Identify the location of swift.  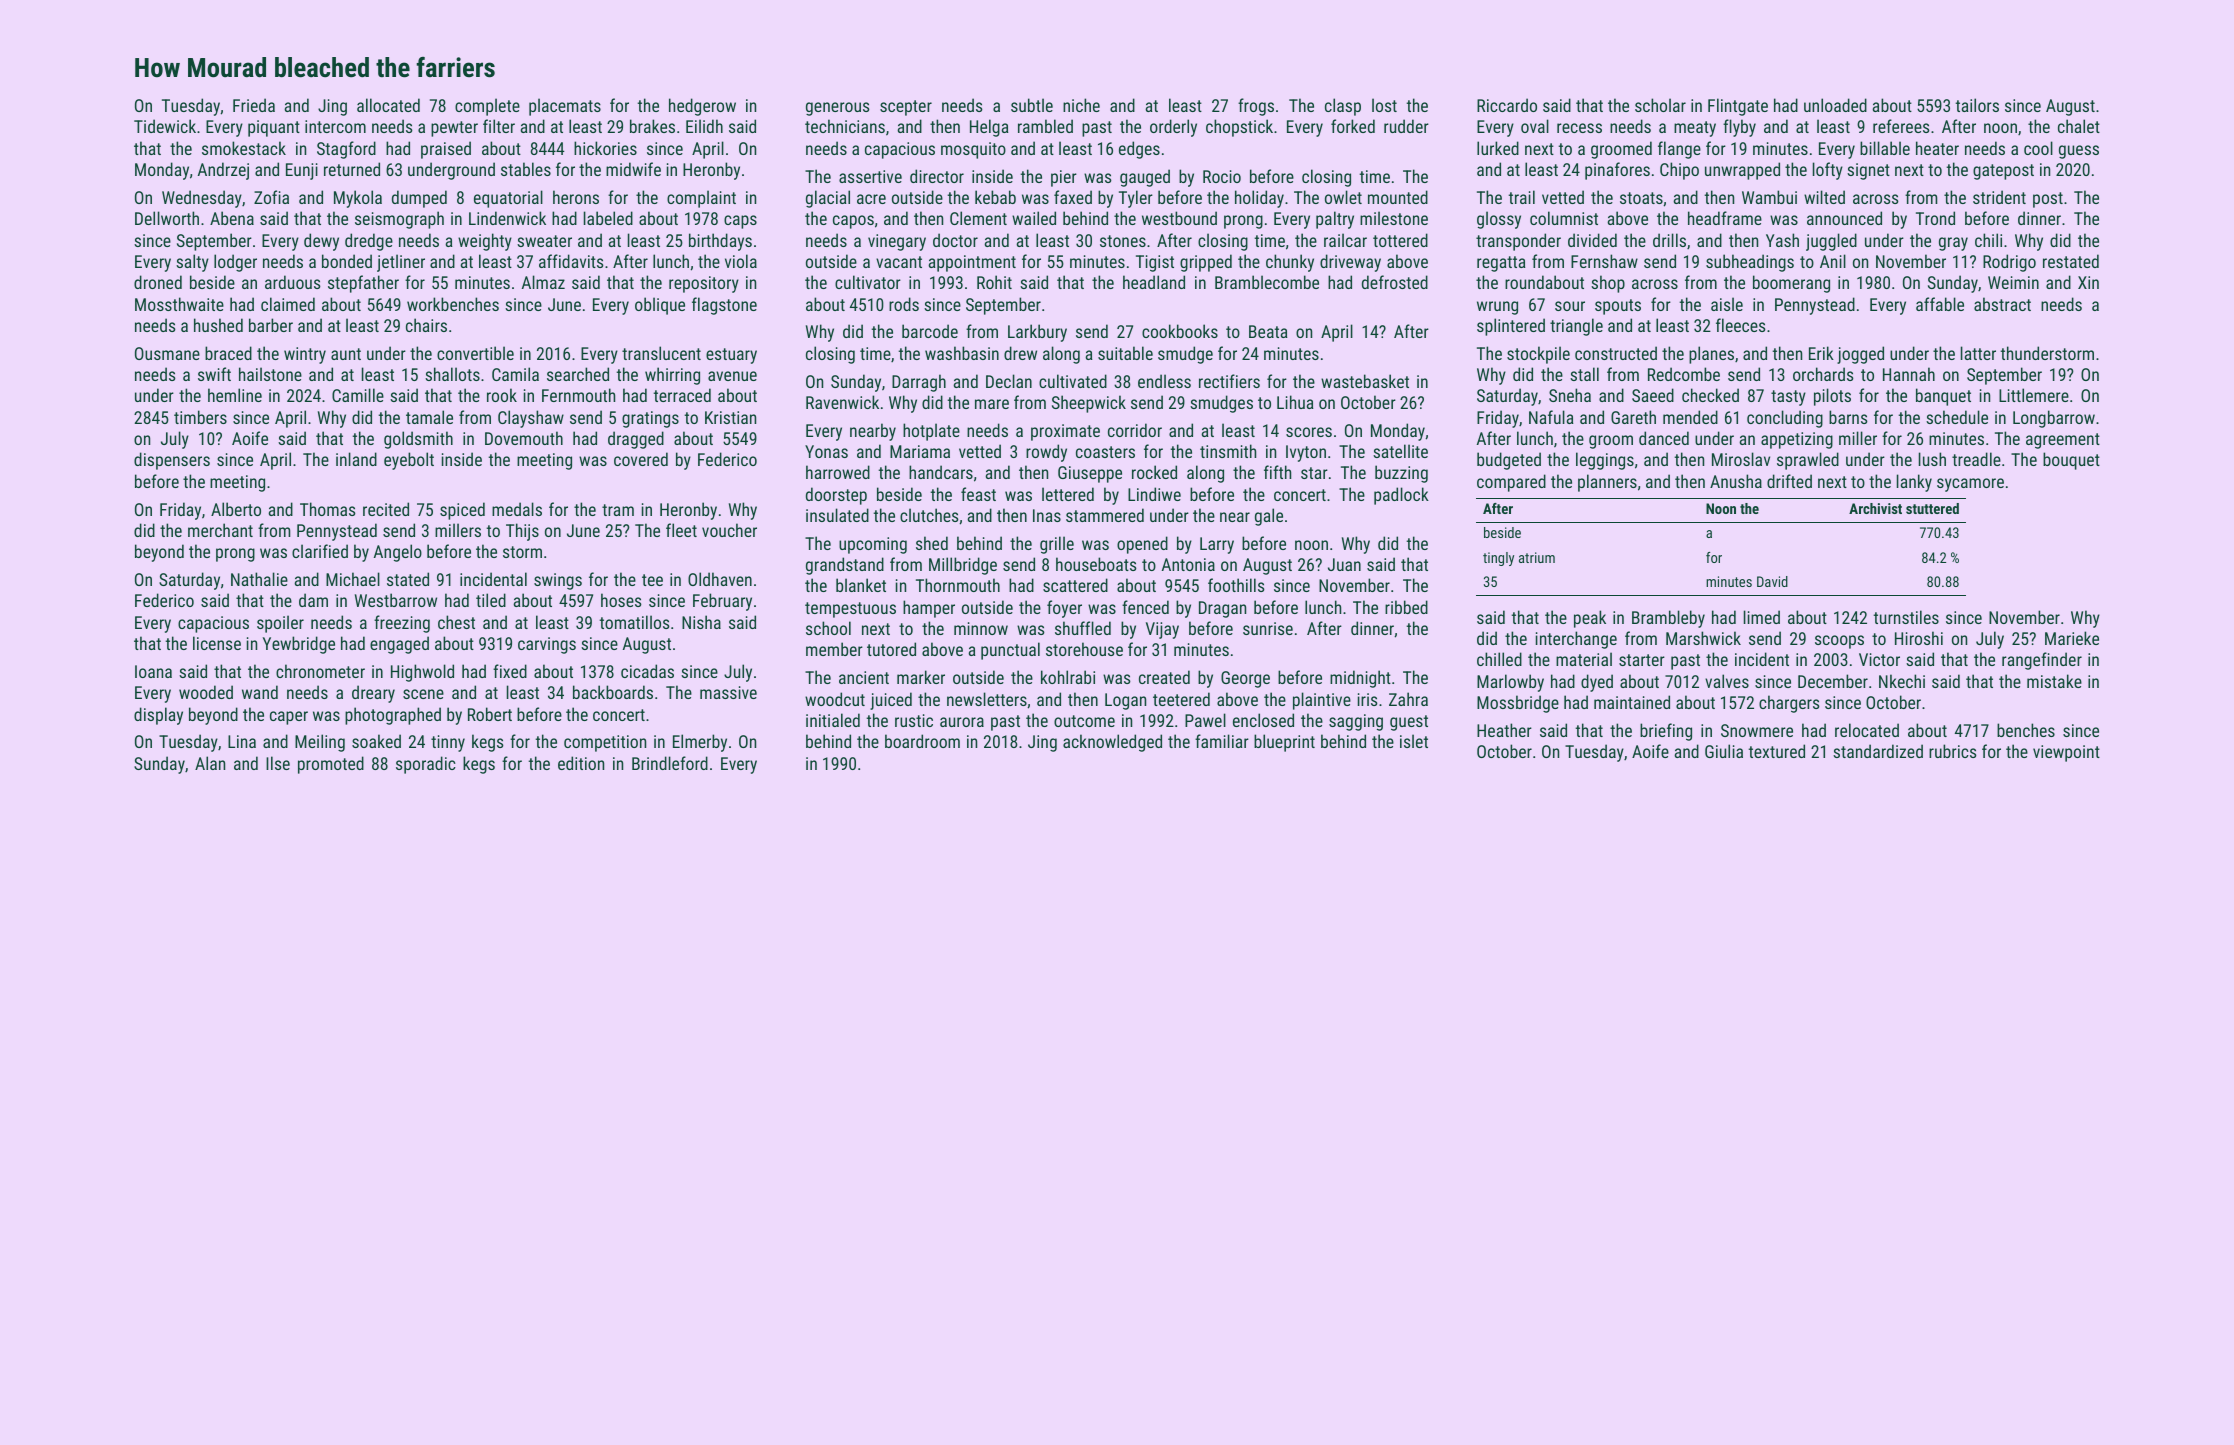
(214, 374).
